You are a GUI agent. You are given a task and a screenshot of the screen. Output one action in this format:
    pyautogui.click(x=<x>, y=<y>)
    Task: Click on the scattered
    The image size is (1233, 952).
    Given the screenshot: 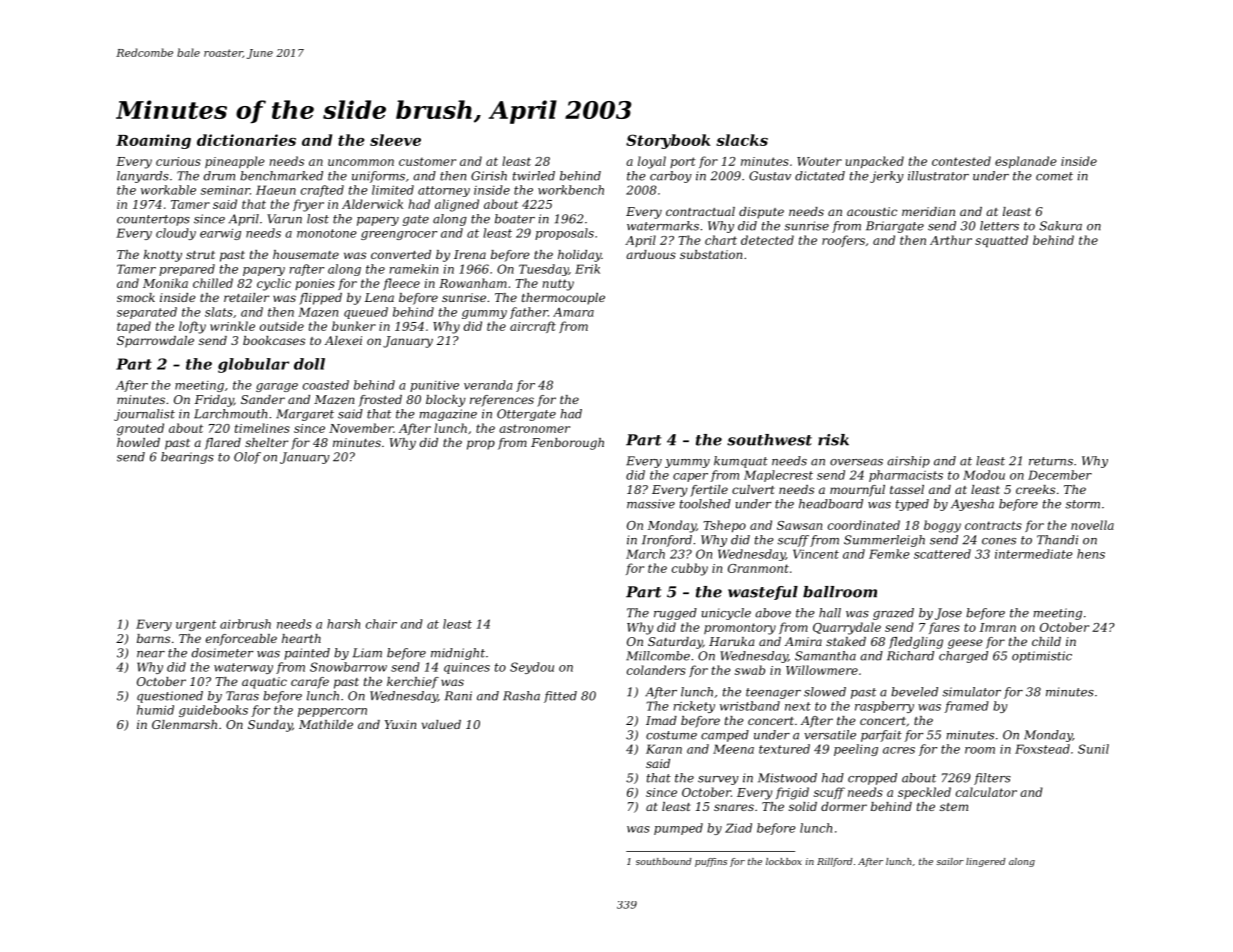 What is the action you would take?
    pyautogui.click(x=942, y=554)
